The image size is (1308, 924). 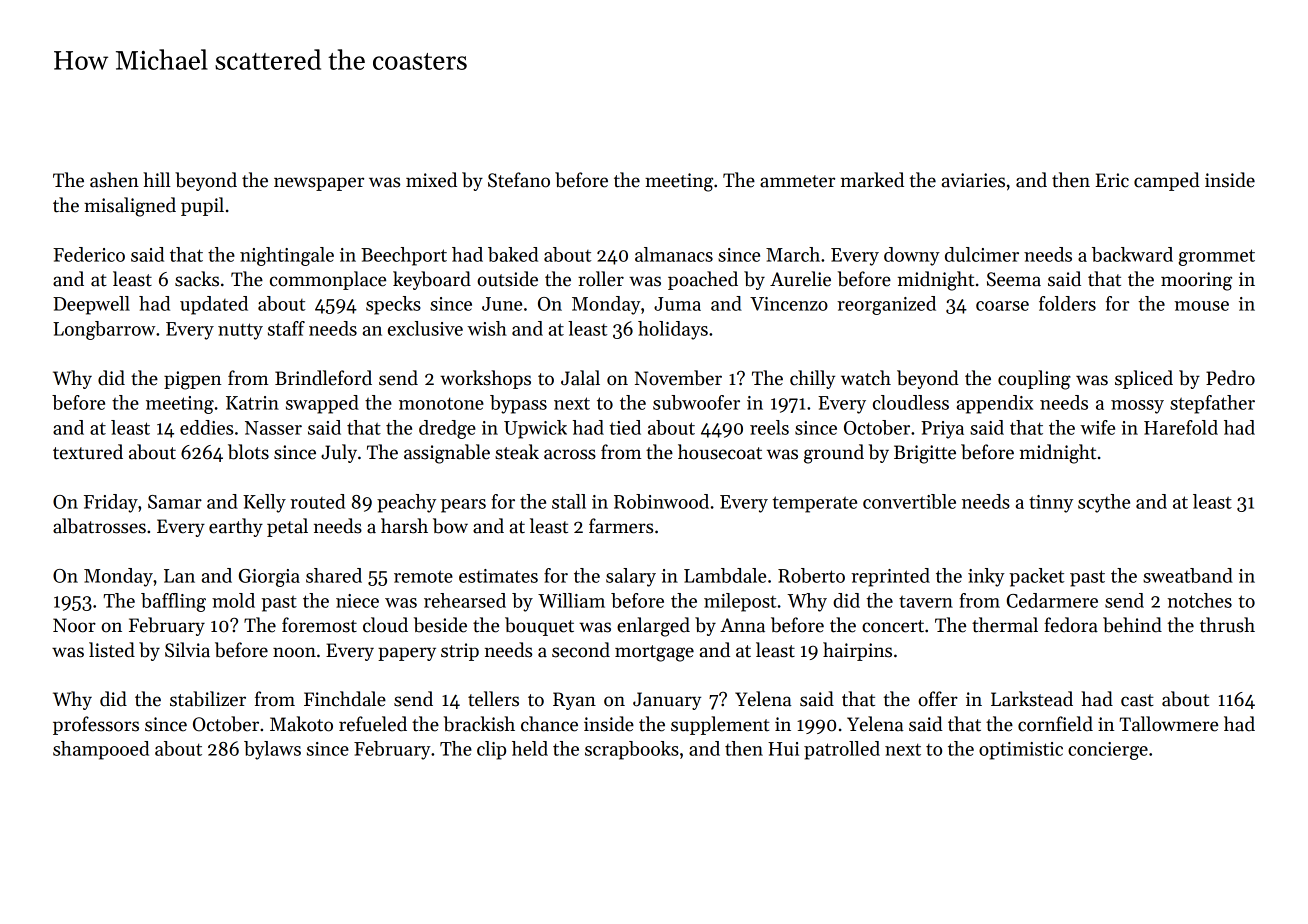 I want to click on subwoofer, so click(x=696, y=402).
